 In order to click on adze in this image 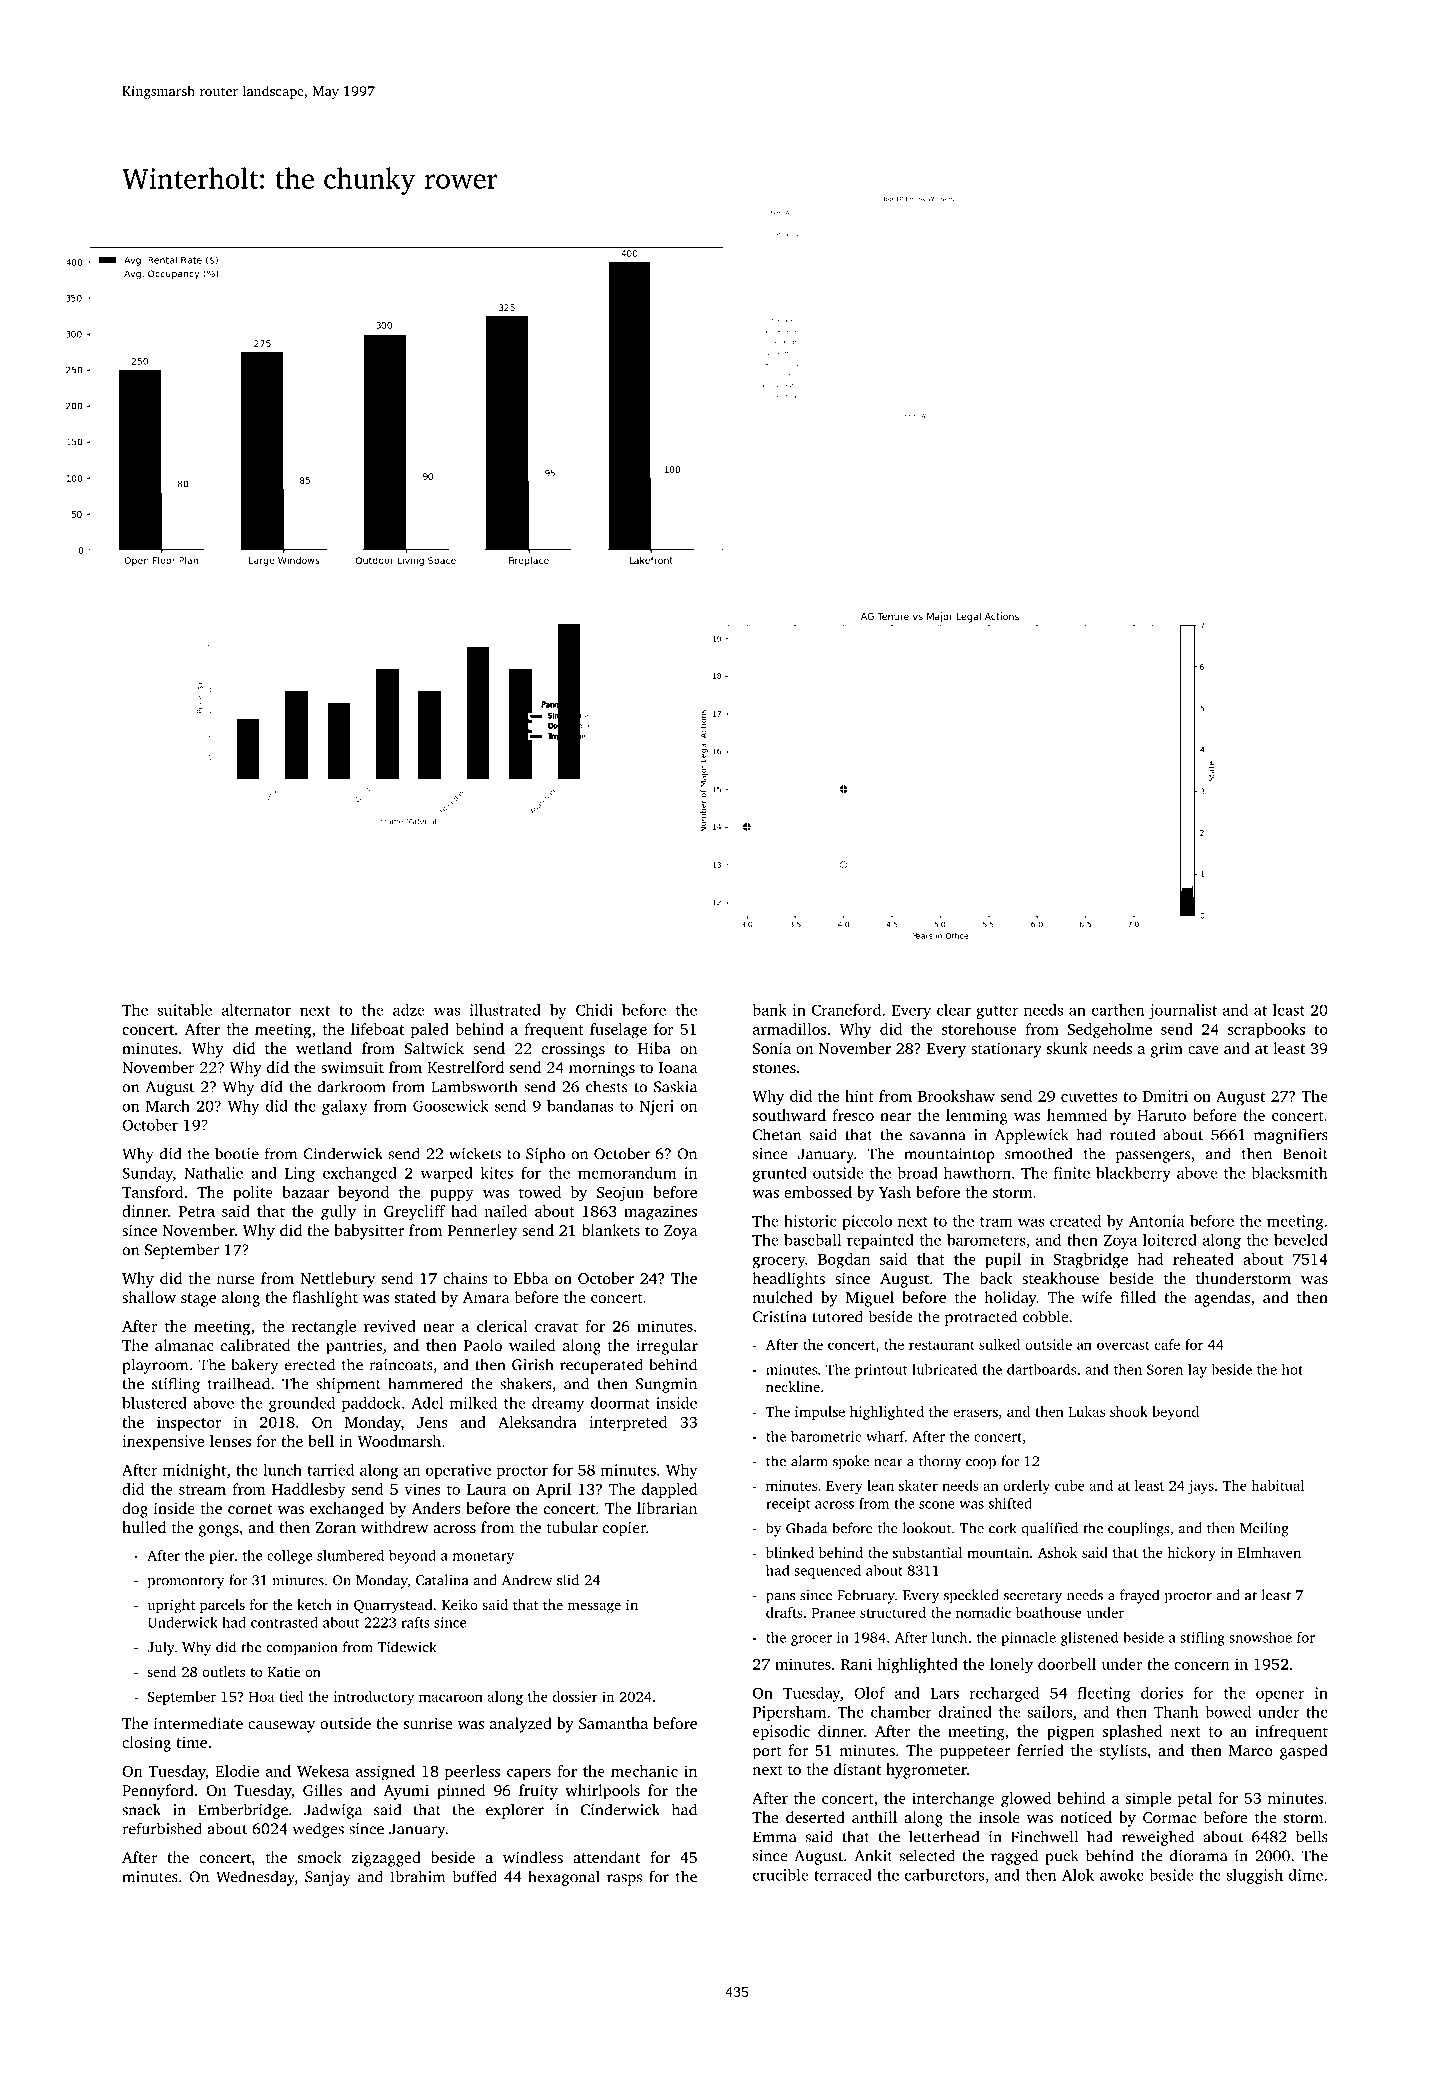, I will do `click(408, 1010)`.
